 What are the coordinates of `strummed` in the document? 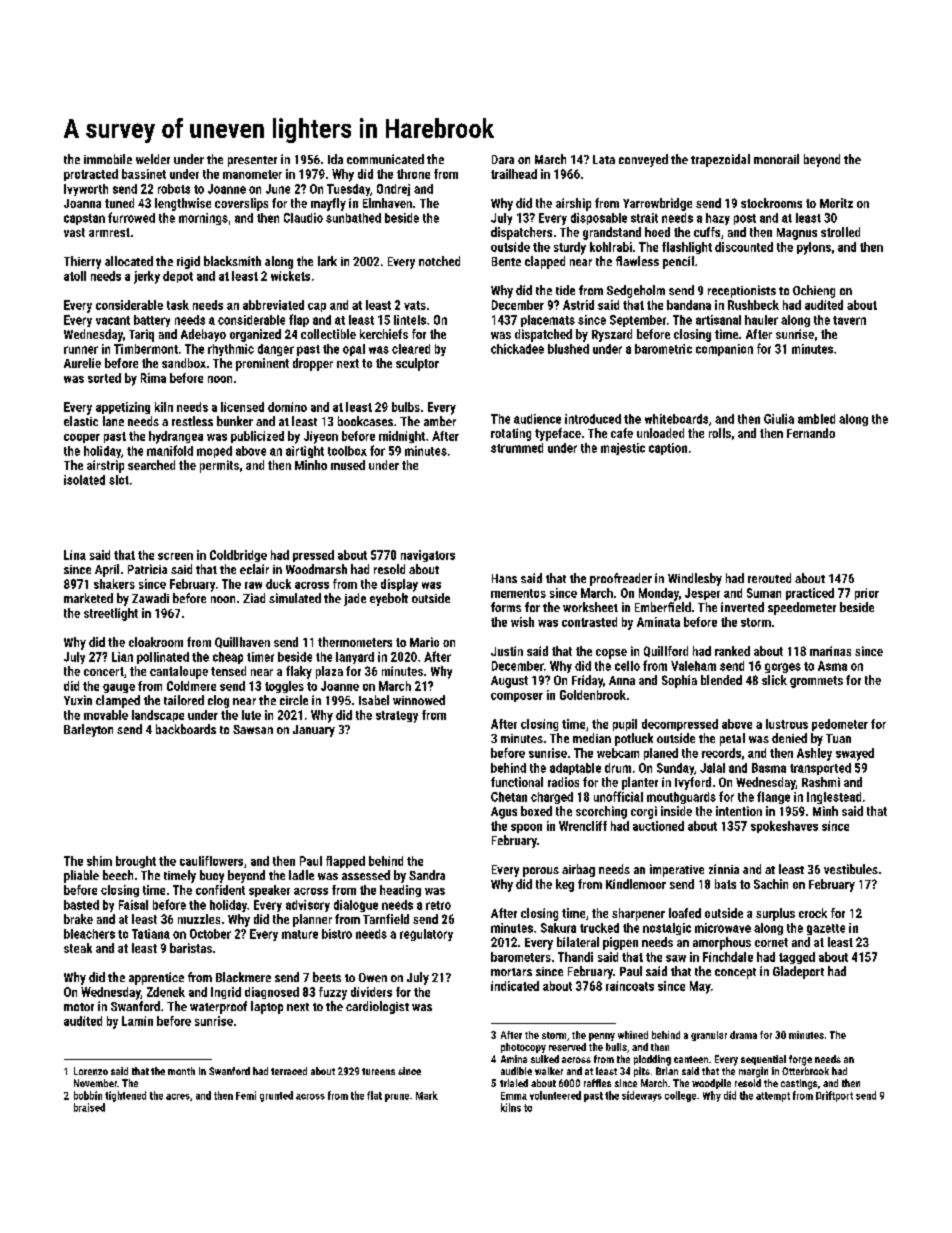 It's located at (517, 448).
